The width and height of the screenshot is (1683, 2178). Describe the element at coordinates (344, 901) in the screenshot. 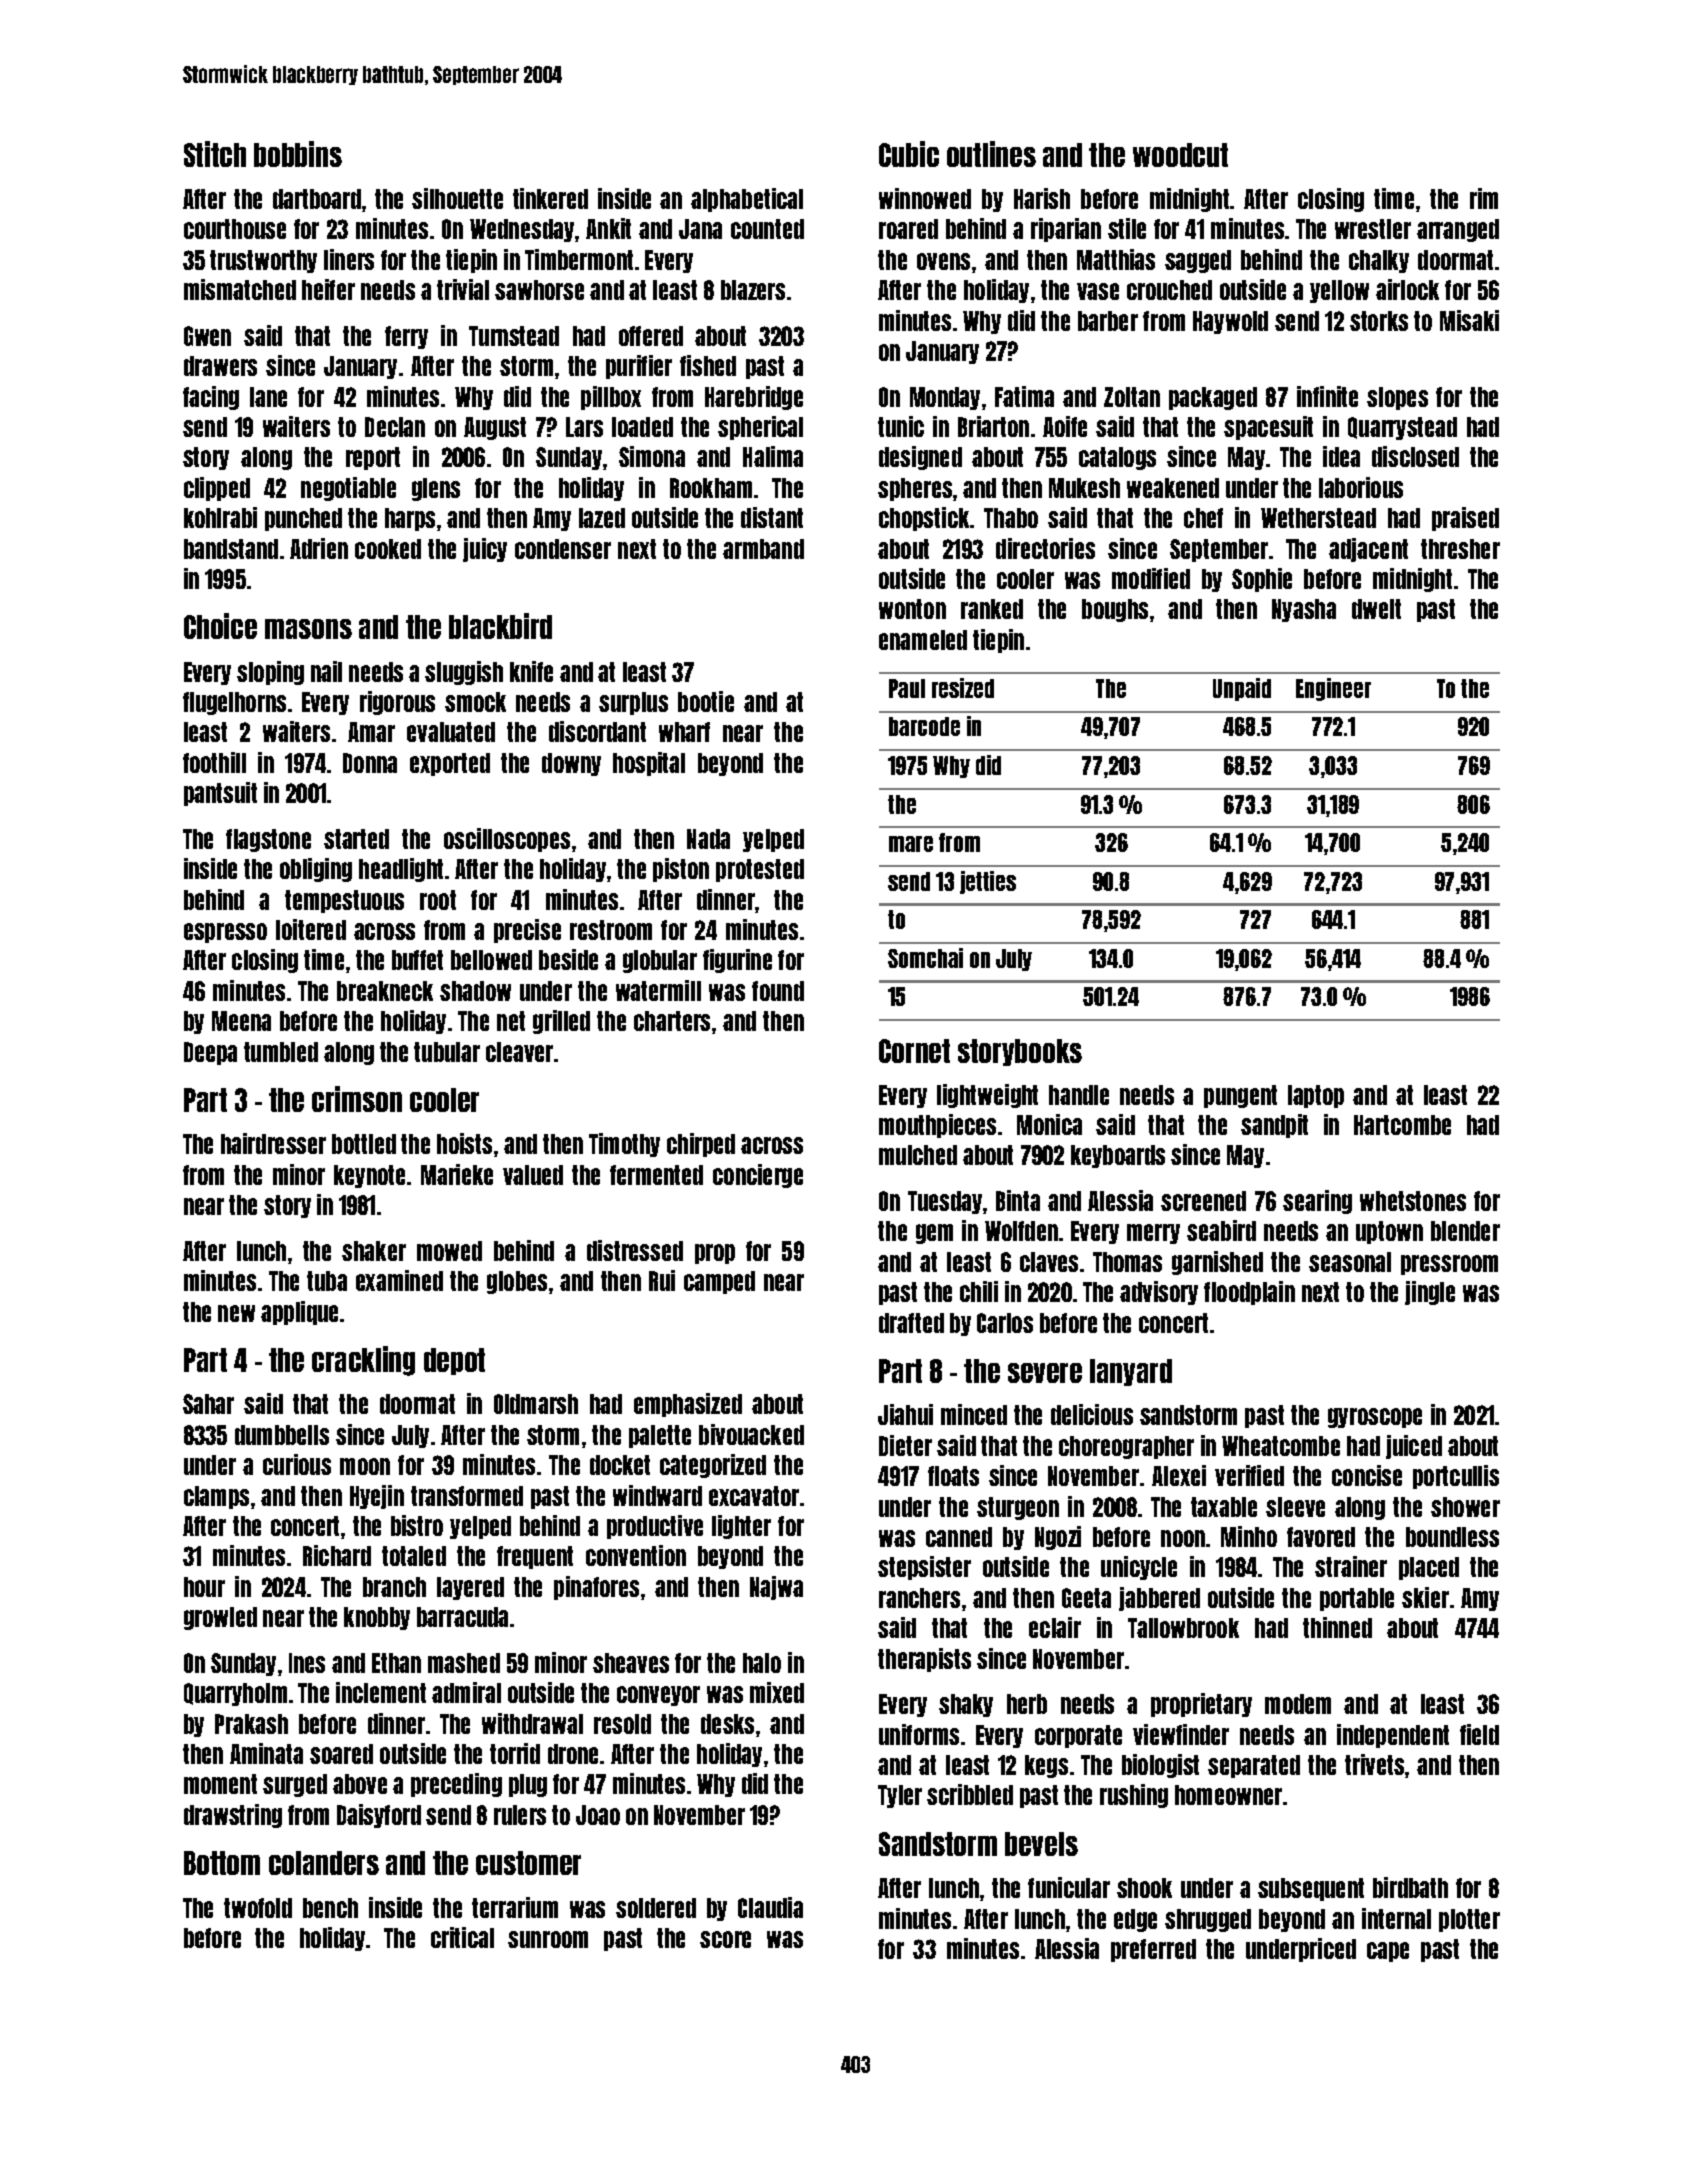

I see `tempestuous` at that location.
